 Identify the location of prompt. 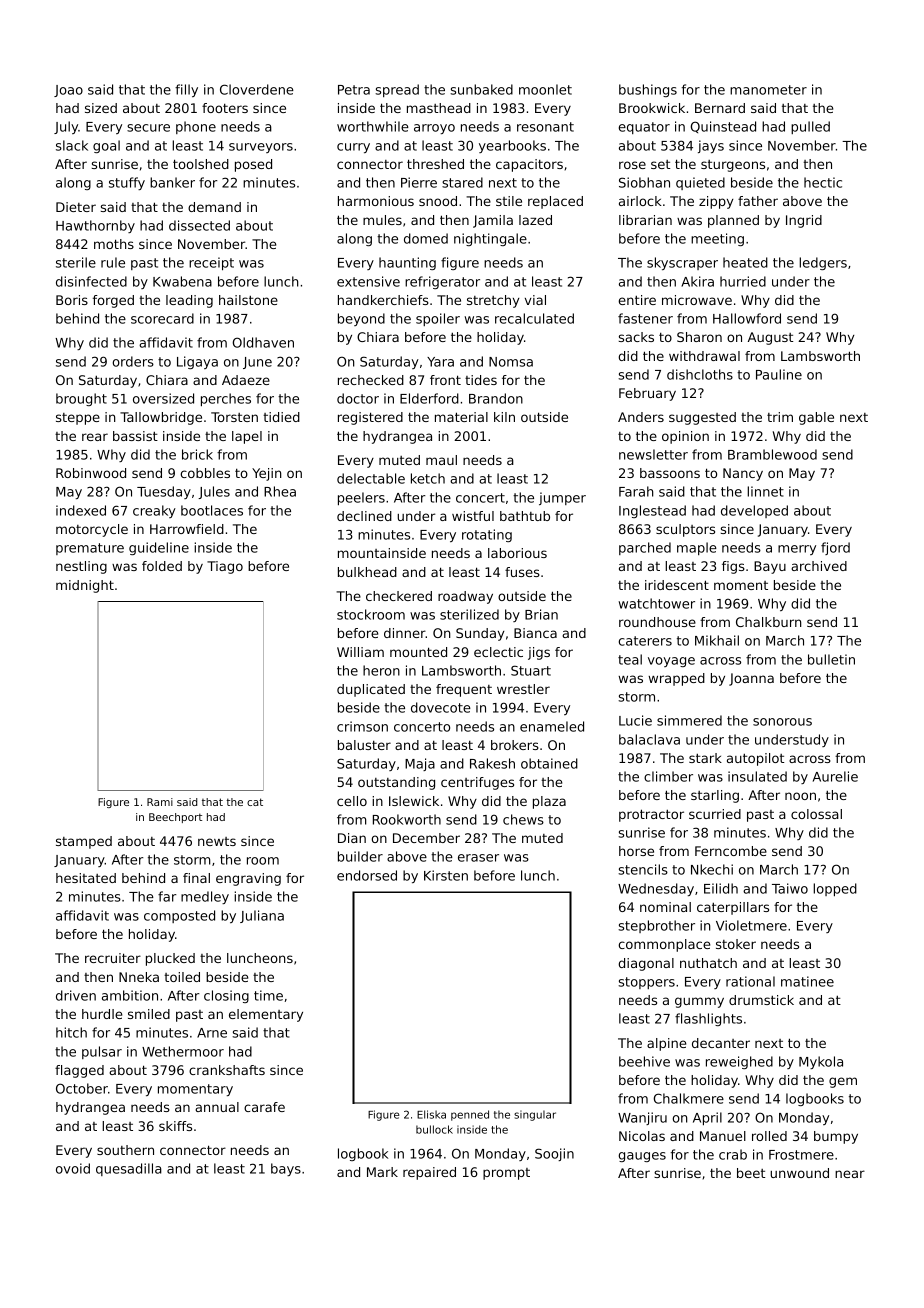
(506, 1174).
